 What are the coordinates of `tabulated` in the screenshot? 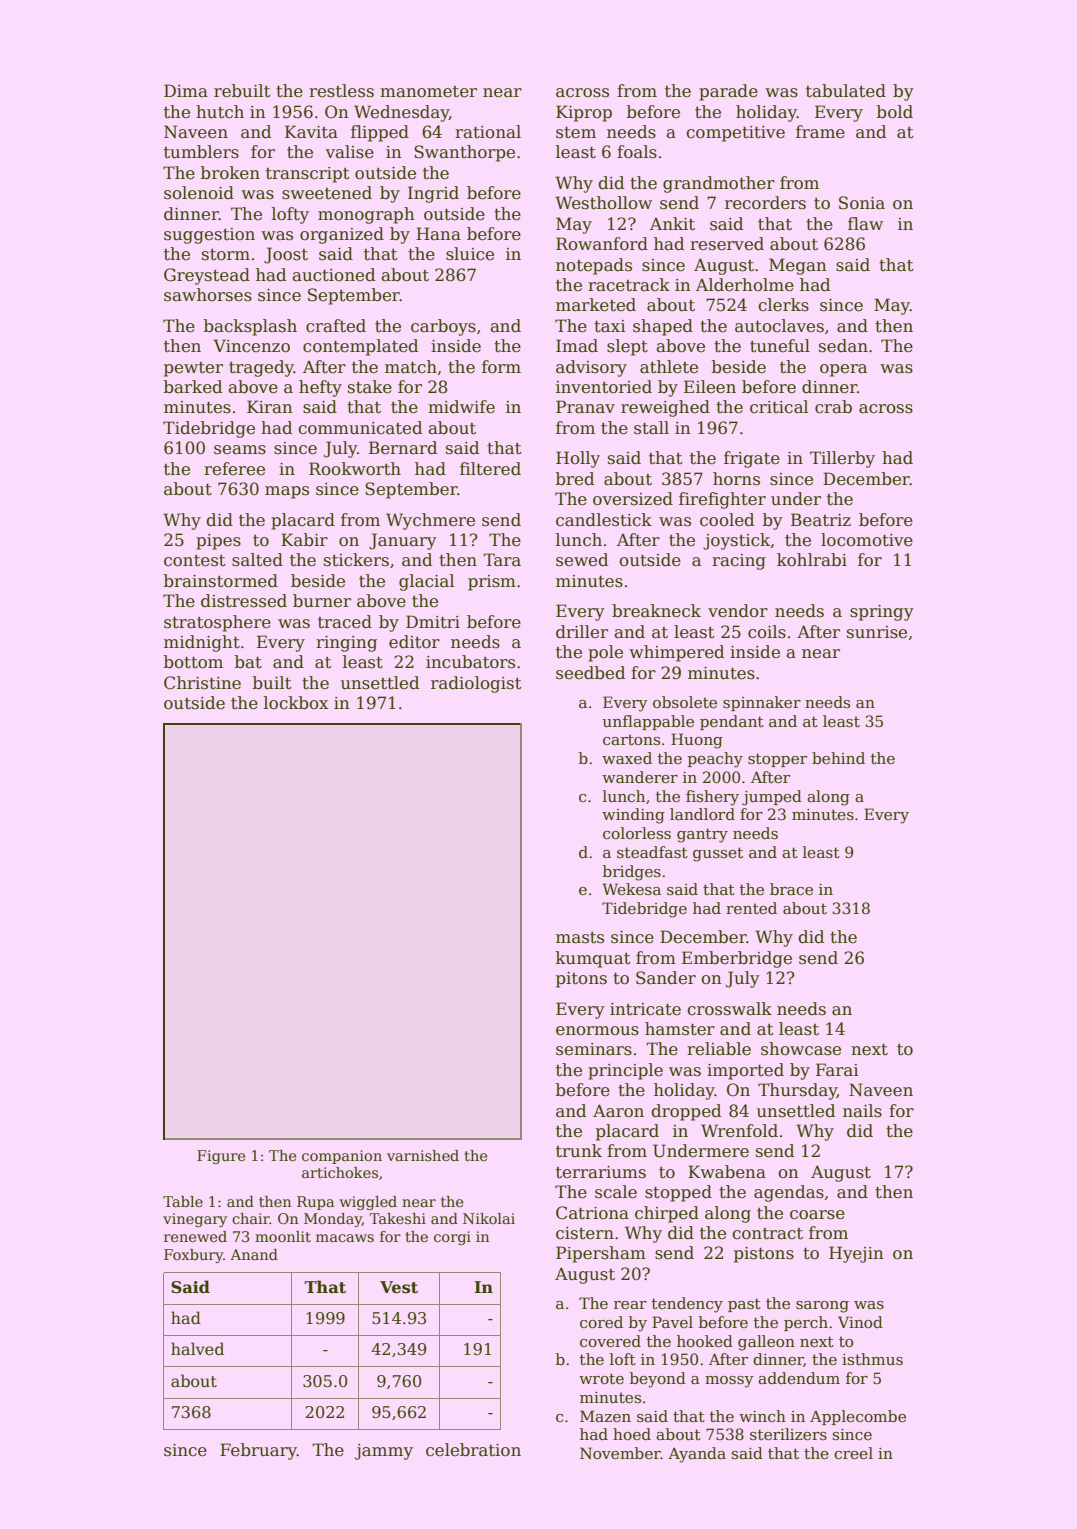 It's located at (846, 91).
